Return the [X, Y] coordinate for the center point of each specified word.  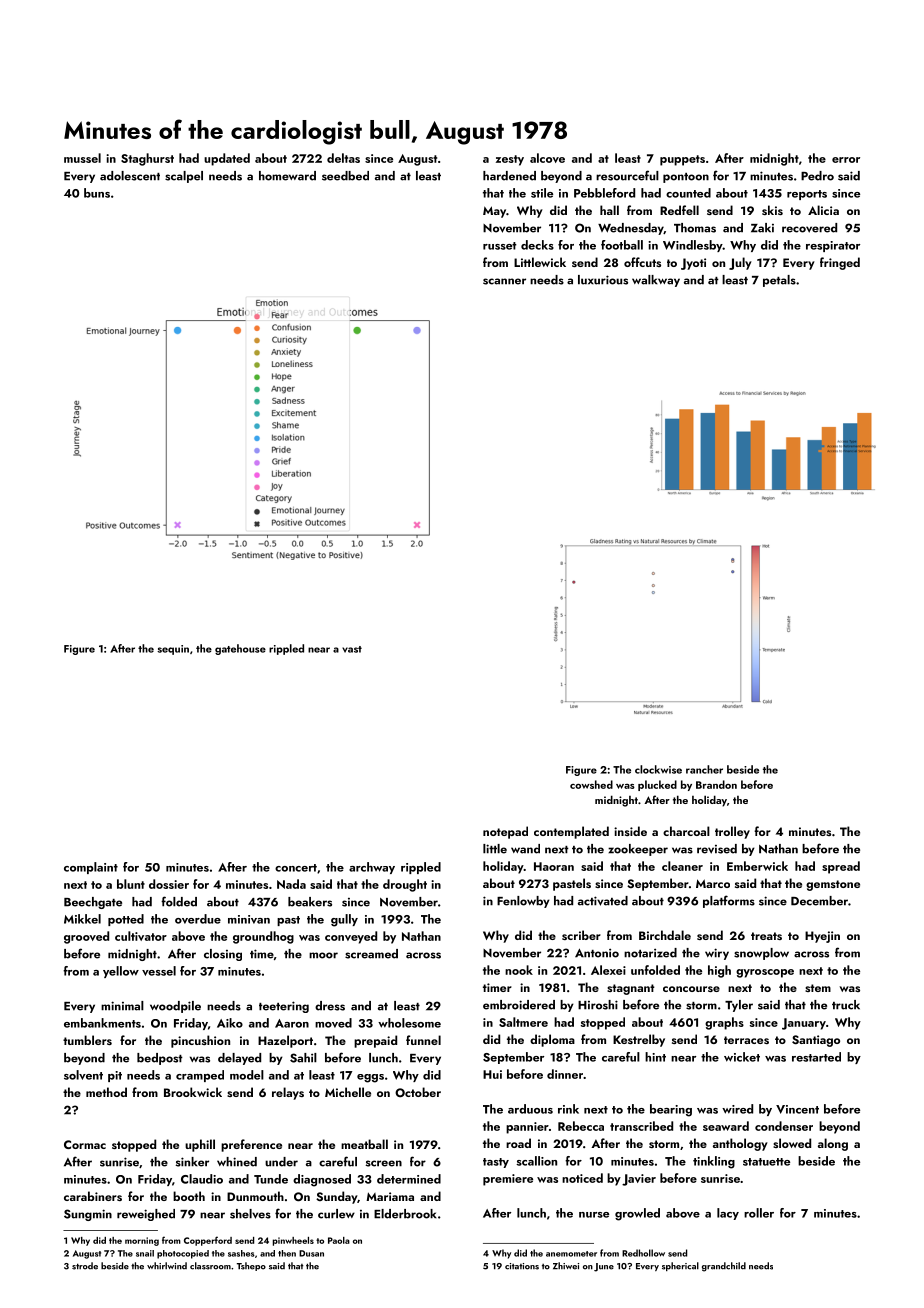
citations [522, 1266]
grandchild [724, 1267]
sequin [173, 650]
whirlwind [167, 1266]
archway [372, 868]
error [846, 160]
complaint [91, 868]
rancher [704, 769]
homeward [287, 176]
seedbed [345, 176]
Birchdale [665, 935]
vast [352, 649]
